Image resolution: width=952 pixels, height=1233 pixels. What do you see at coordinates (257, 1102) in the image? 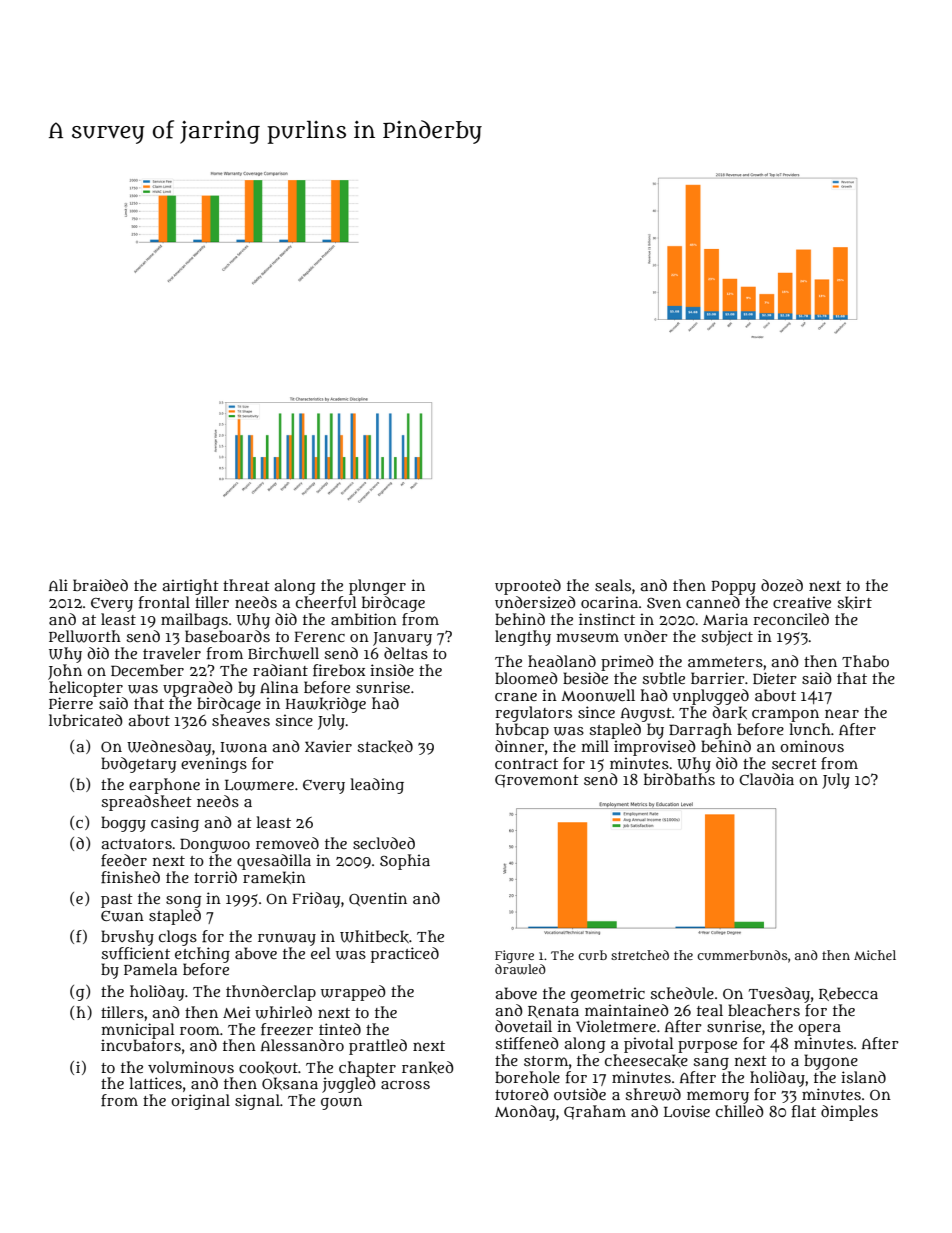
I see `signal` at bounding box center [257, 1102].
